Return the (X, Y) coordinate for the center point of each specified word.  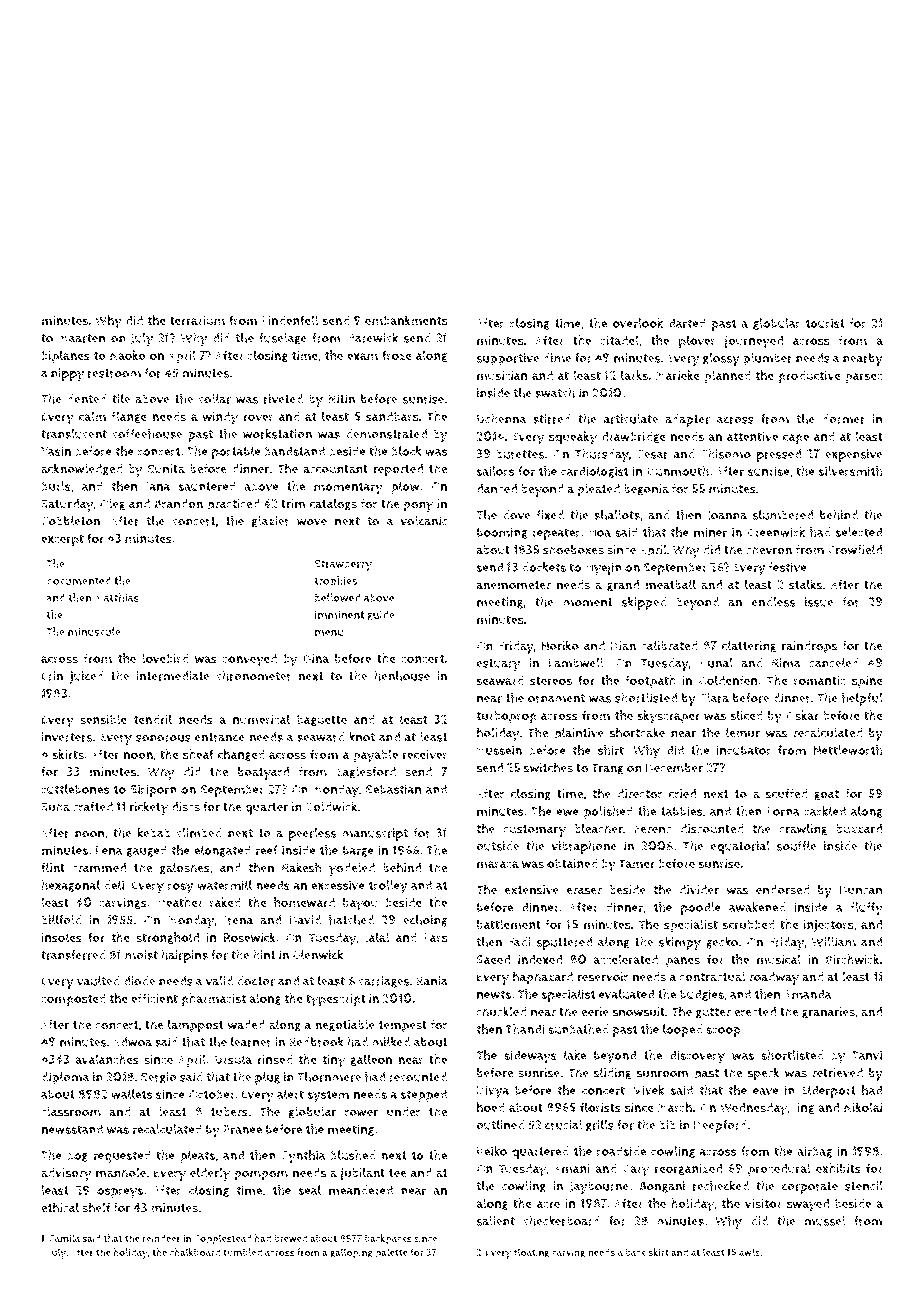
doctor (256, 981)
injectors (829, 926)
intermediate (173, 676)
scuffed (787, 793)
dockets (544, 567)
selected (859, 532)
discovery (697, 1057)
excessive (338, 885)
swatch (555, 393)
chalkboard (195, 1252)
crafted (93, 807)
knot (362, 737)
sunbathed (578, 1029)
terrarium (197, 321)
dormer (843, 419)
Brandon (179, 504)
